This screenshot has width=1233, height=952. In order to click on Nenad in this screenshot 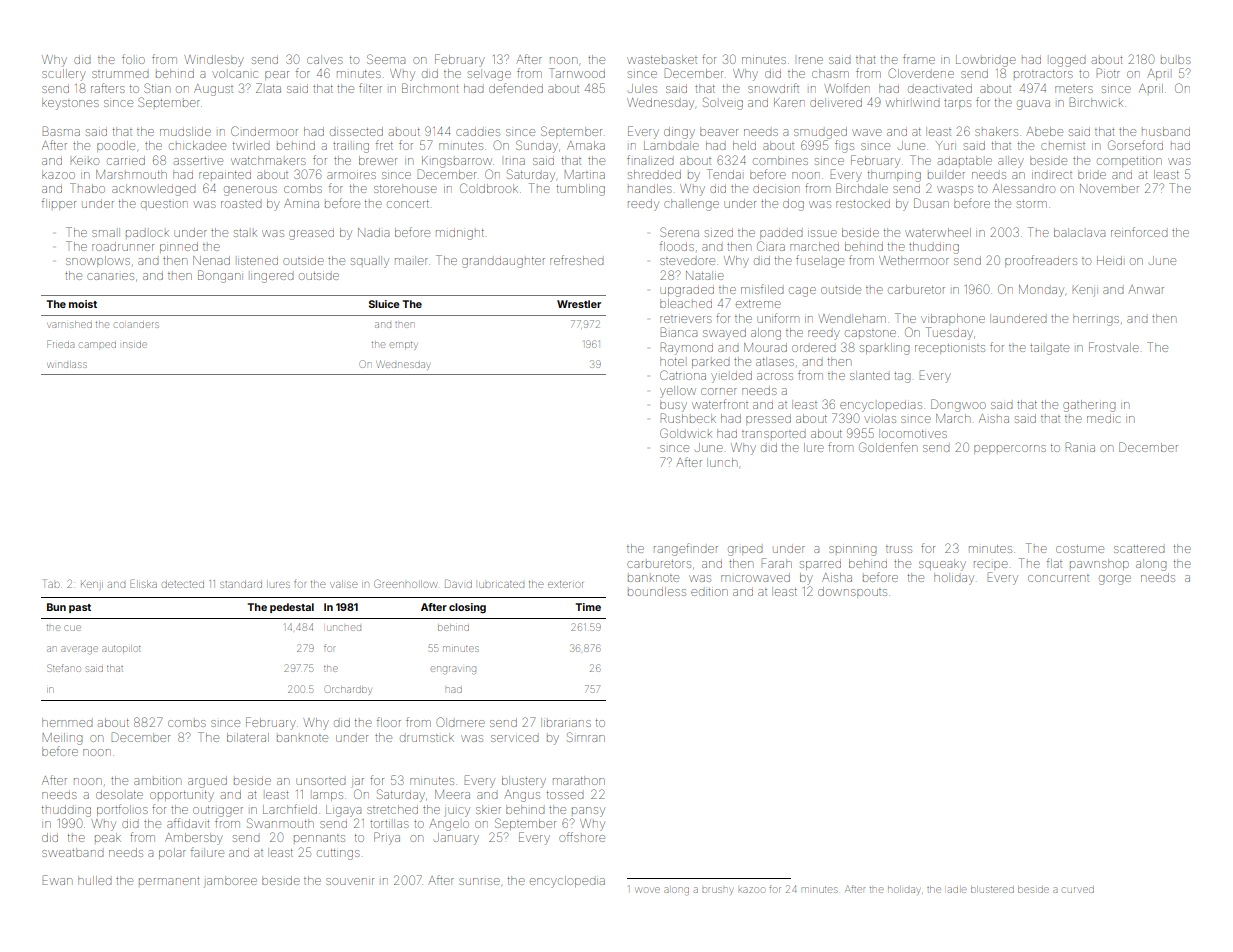, I will do `click(211, 260)`.
